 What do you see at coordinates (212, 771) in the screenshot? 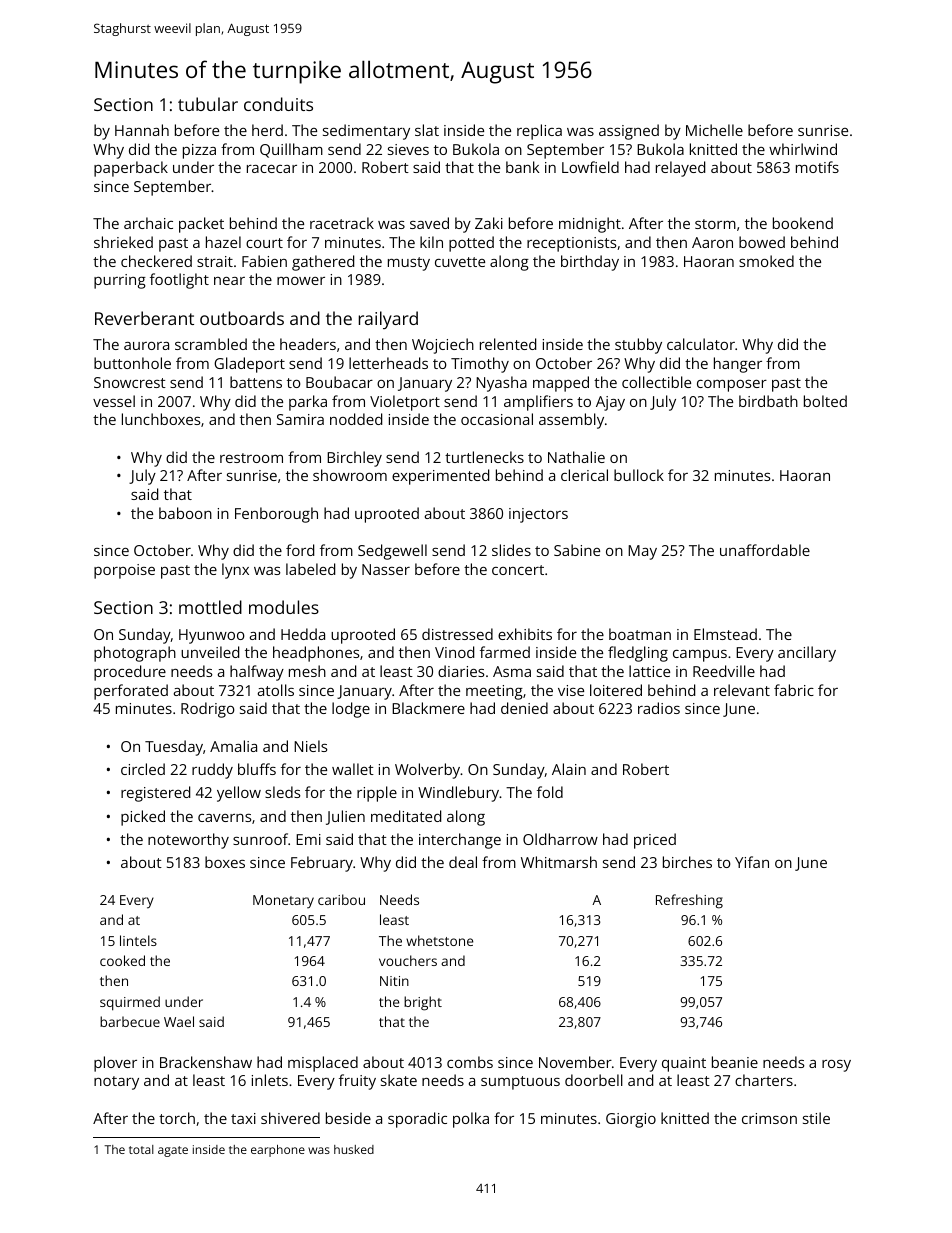
I see `ruddy` at bounding box center [212, 771].
